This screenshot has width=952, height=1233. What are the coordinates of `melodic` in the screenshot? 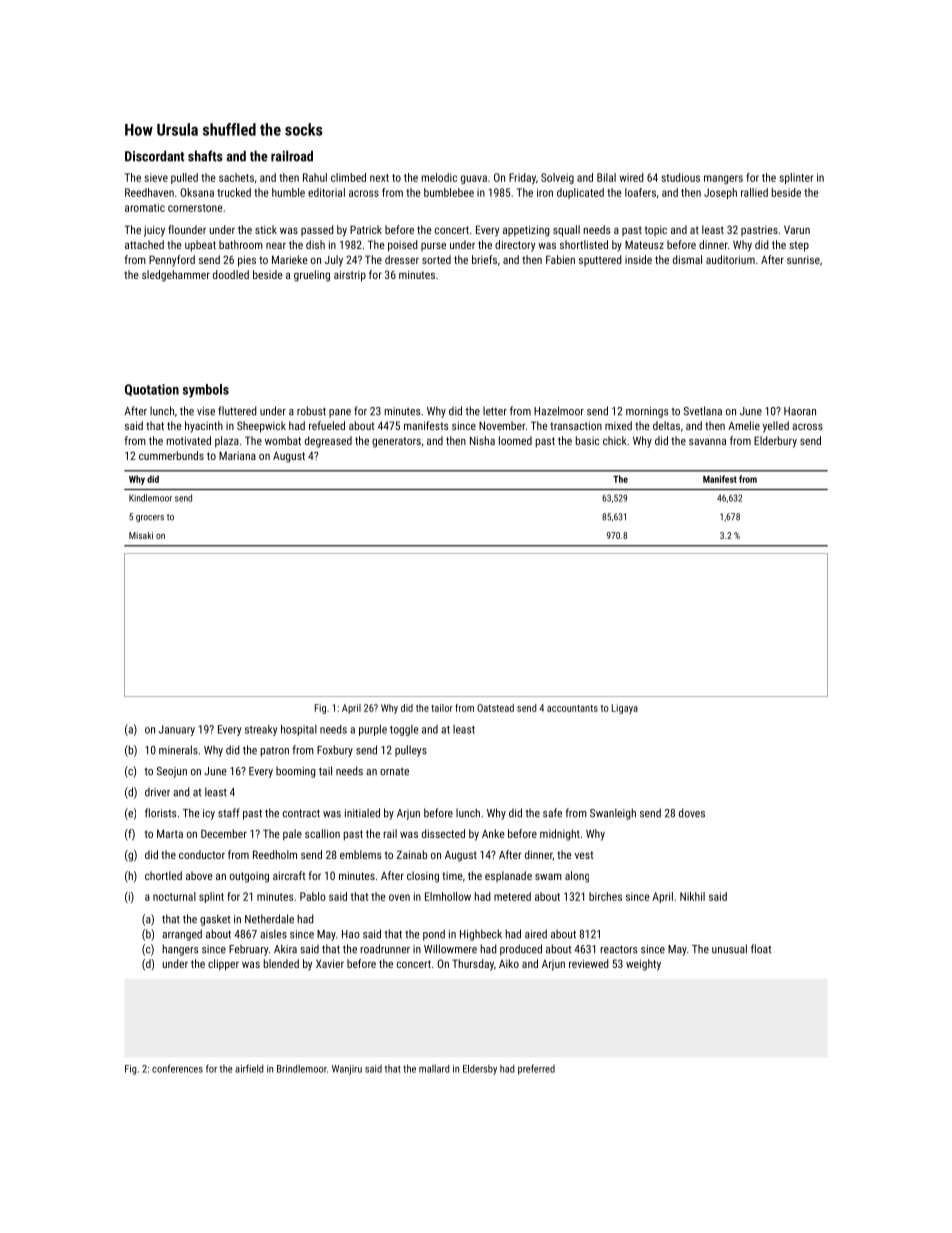 It's located at (439, 177).
